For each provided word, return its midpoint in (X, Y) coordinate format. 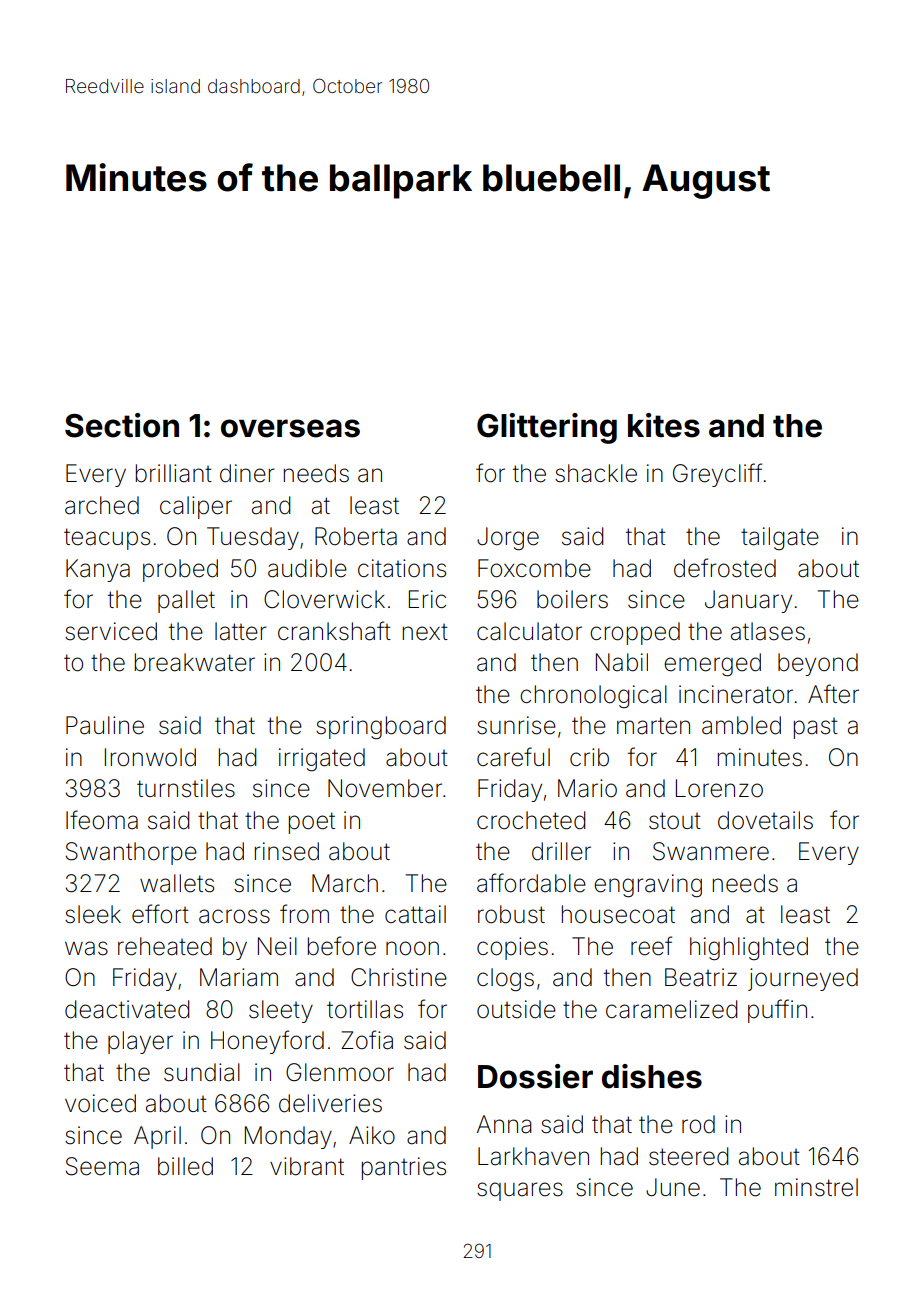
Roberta (356, 536)
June (673, 1187)
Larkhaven (533, 1156)
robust (511, 914)
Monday (288, 1137)
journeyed (803, 979)
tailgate (780, 538)
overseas (290, 428)
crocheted (531, 820)
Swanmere (711, 851)
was (86, 948)
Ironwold (150, 757)
